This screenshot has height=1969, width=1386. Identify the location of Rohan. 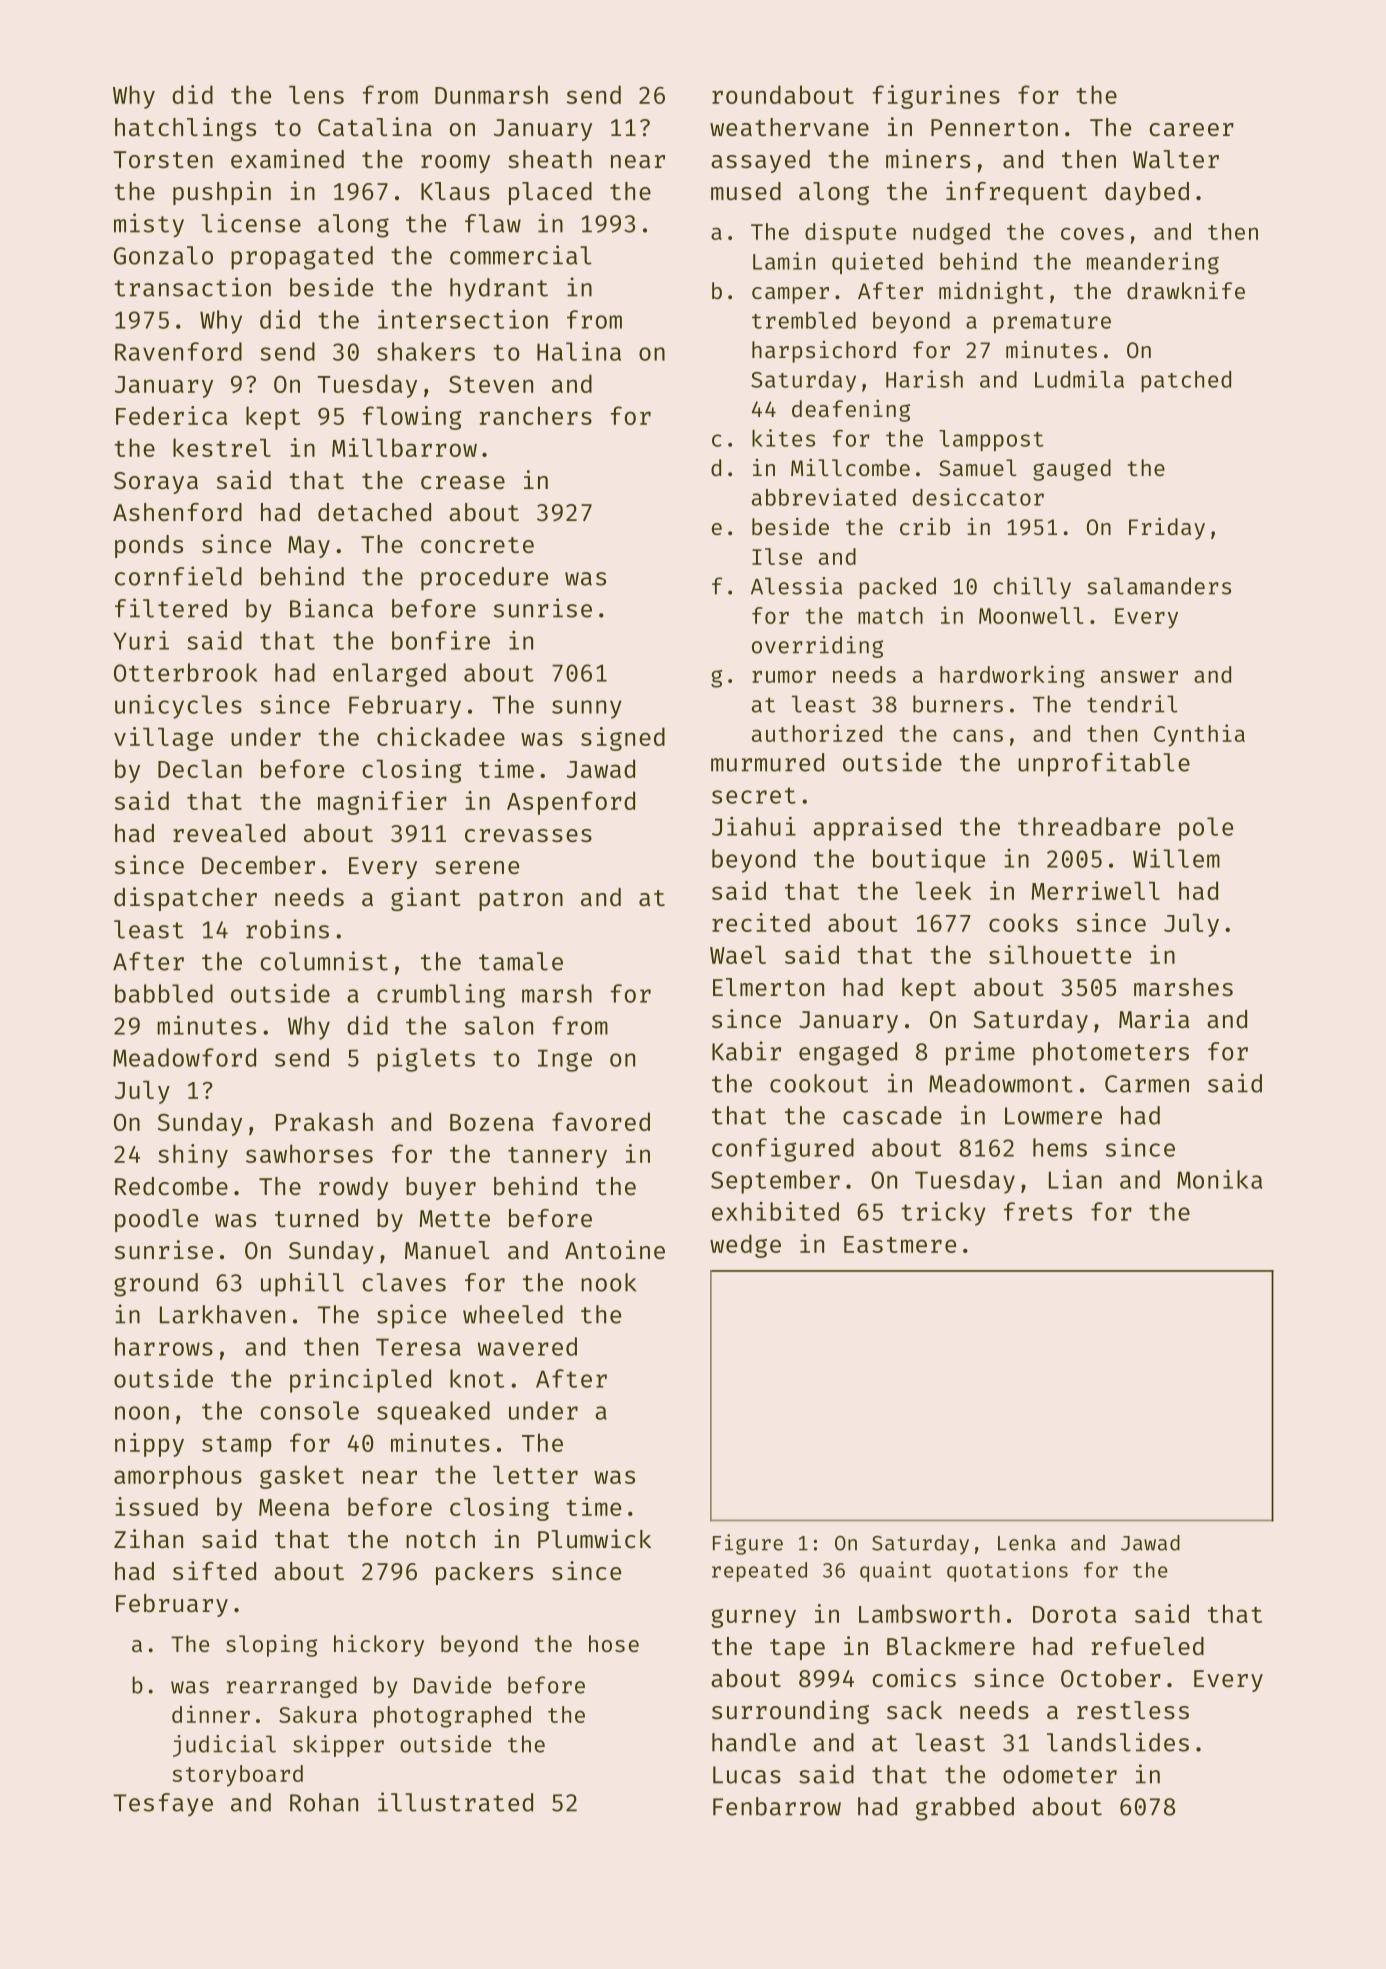
(324, 1802).
